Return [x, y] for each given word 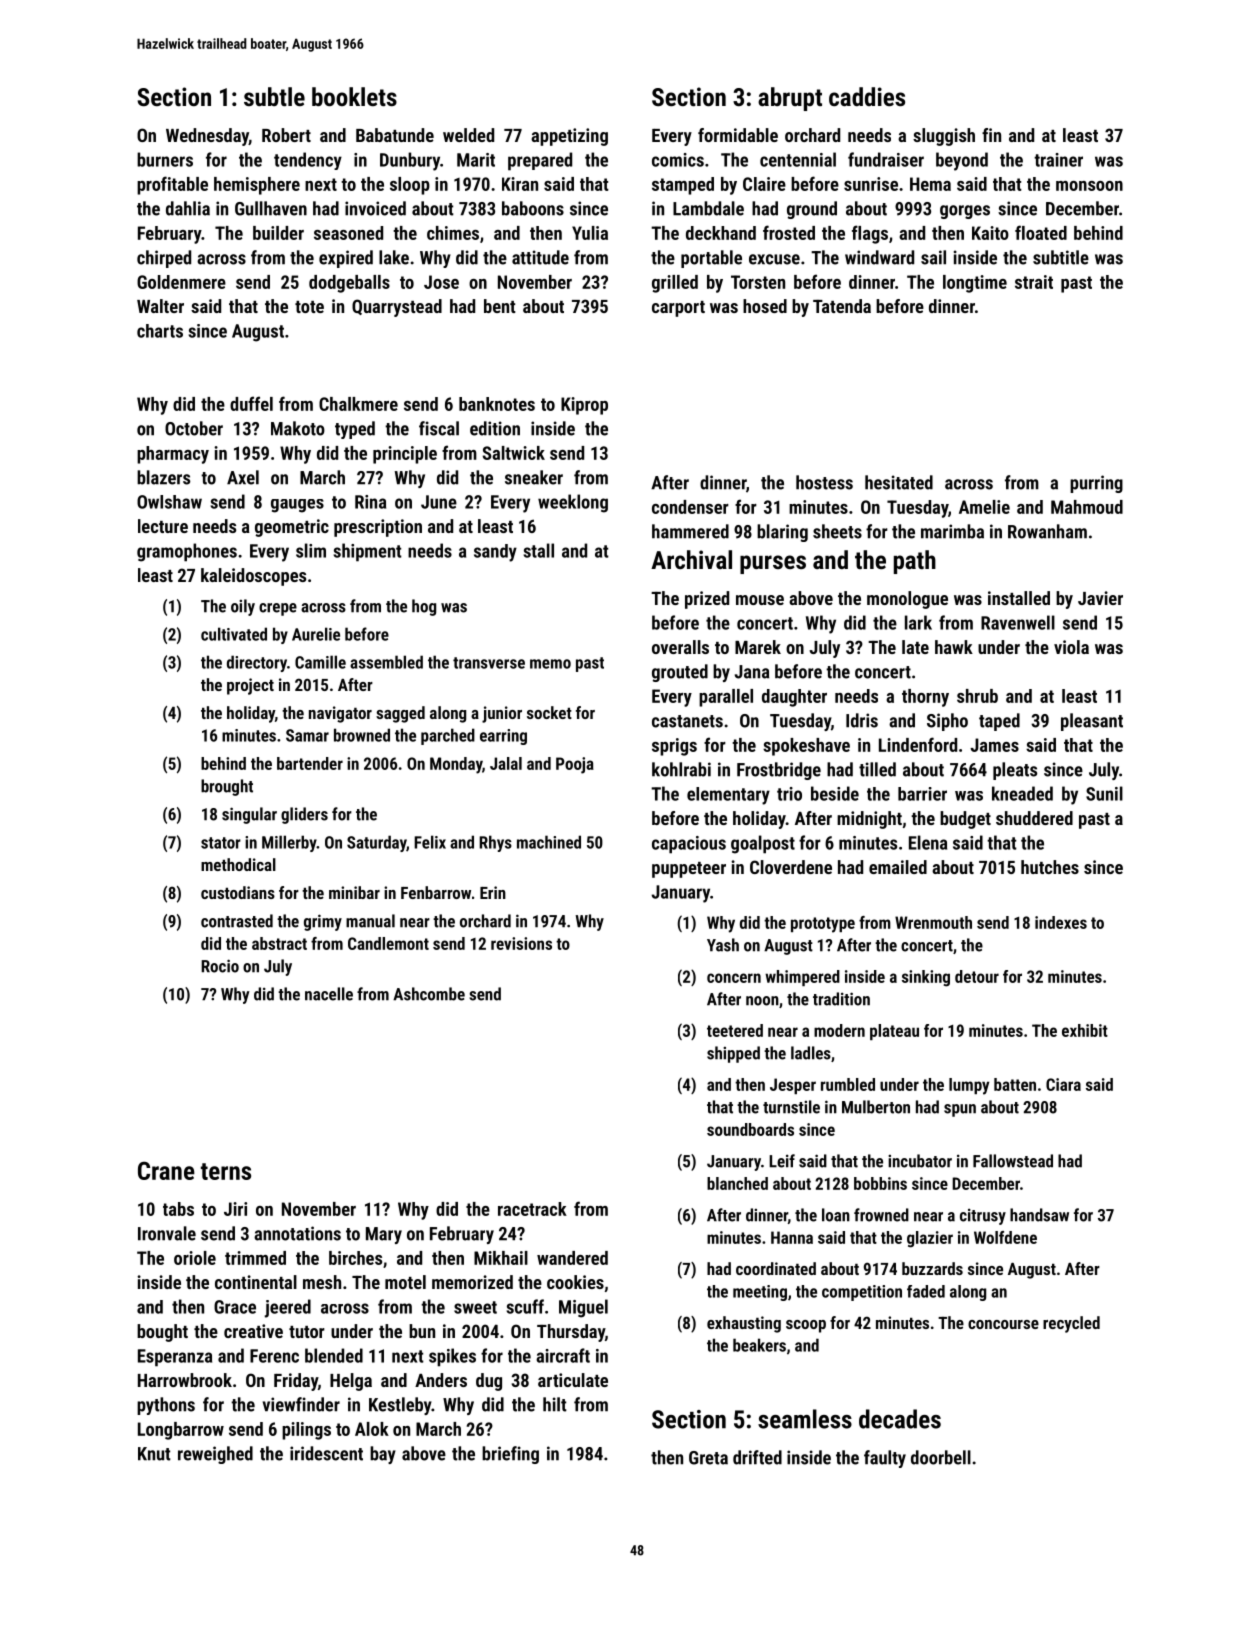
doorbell [941, 1457]
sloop [410, 186]
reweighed [215, 1455]
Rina [370, 502]
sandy [495, 553]
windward [879, 257]
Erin [493, 892]
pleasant [1092, 722]
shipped [733, 1054]
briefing [510, 1455]
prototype [823, 925]
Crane [166, 1170]
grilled [675, 284]
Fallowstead [1013, 1161]
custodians [238, 892]
